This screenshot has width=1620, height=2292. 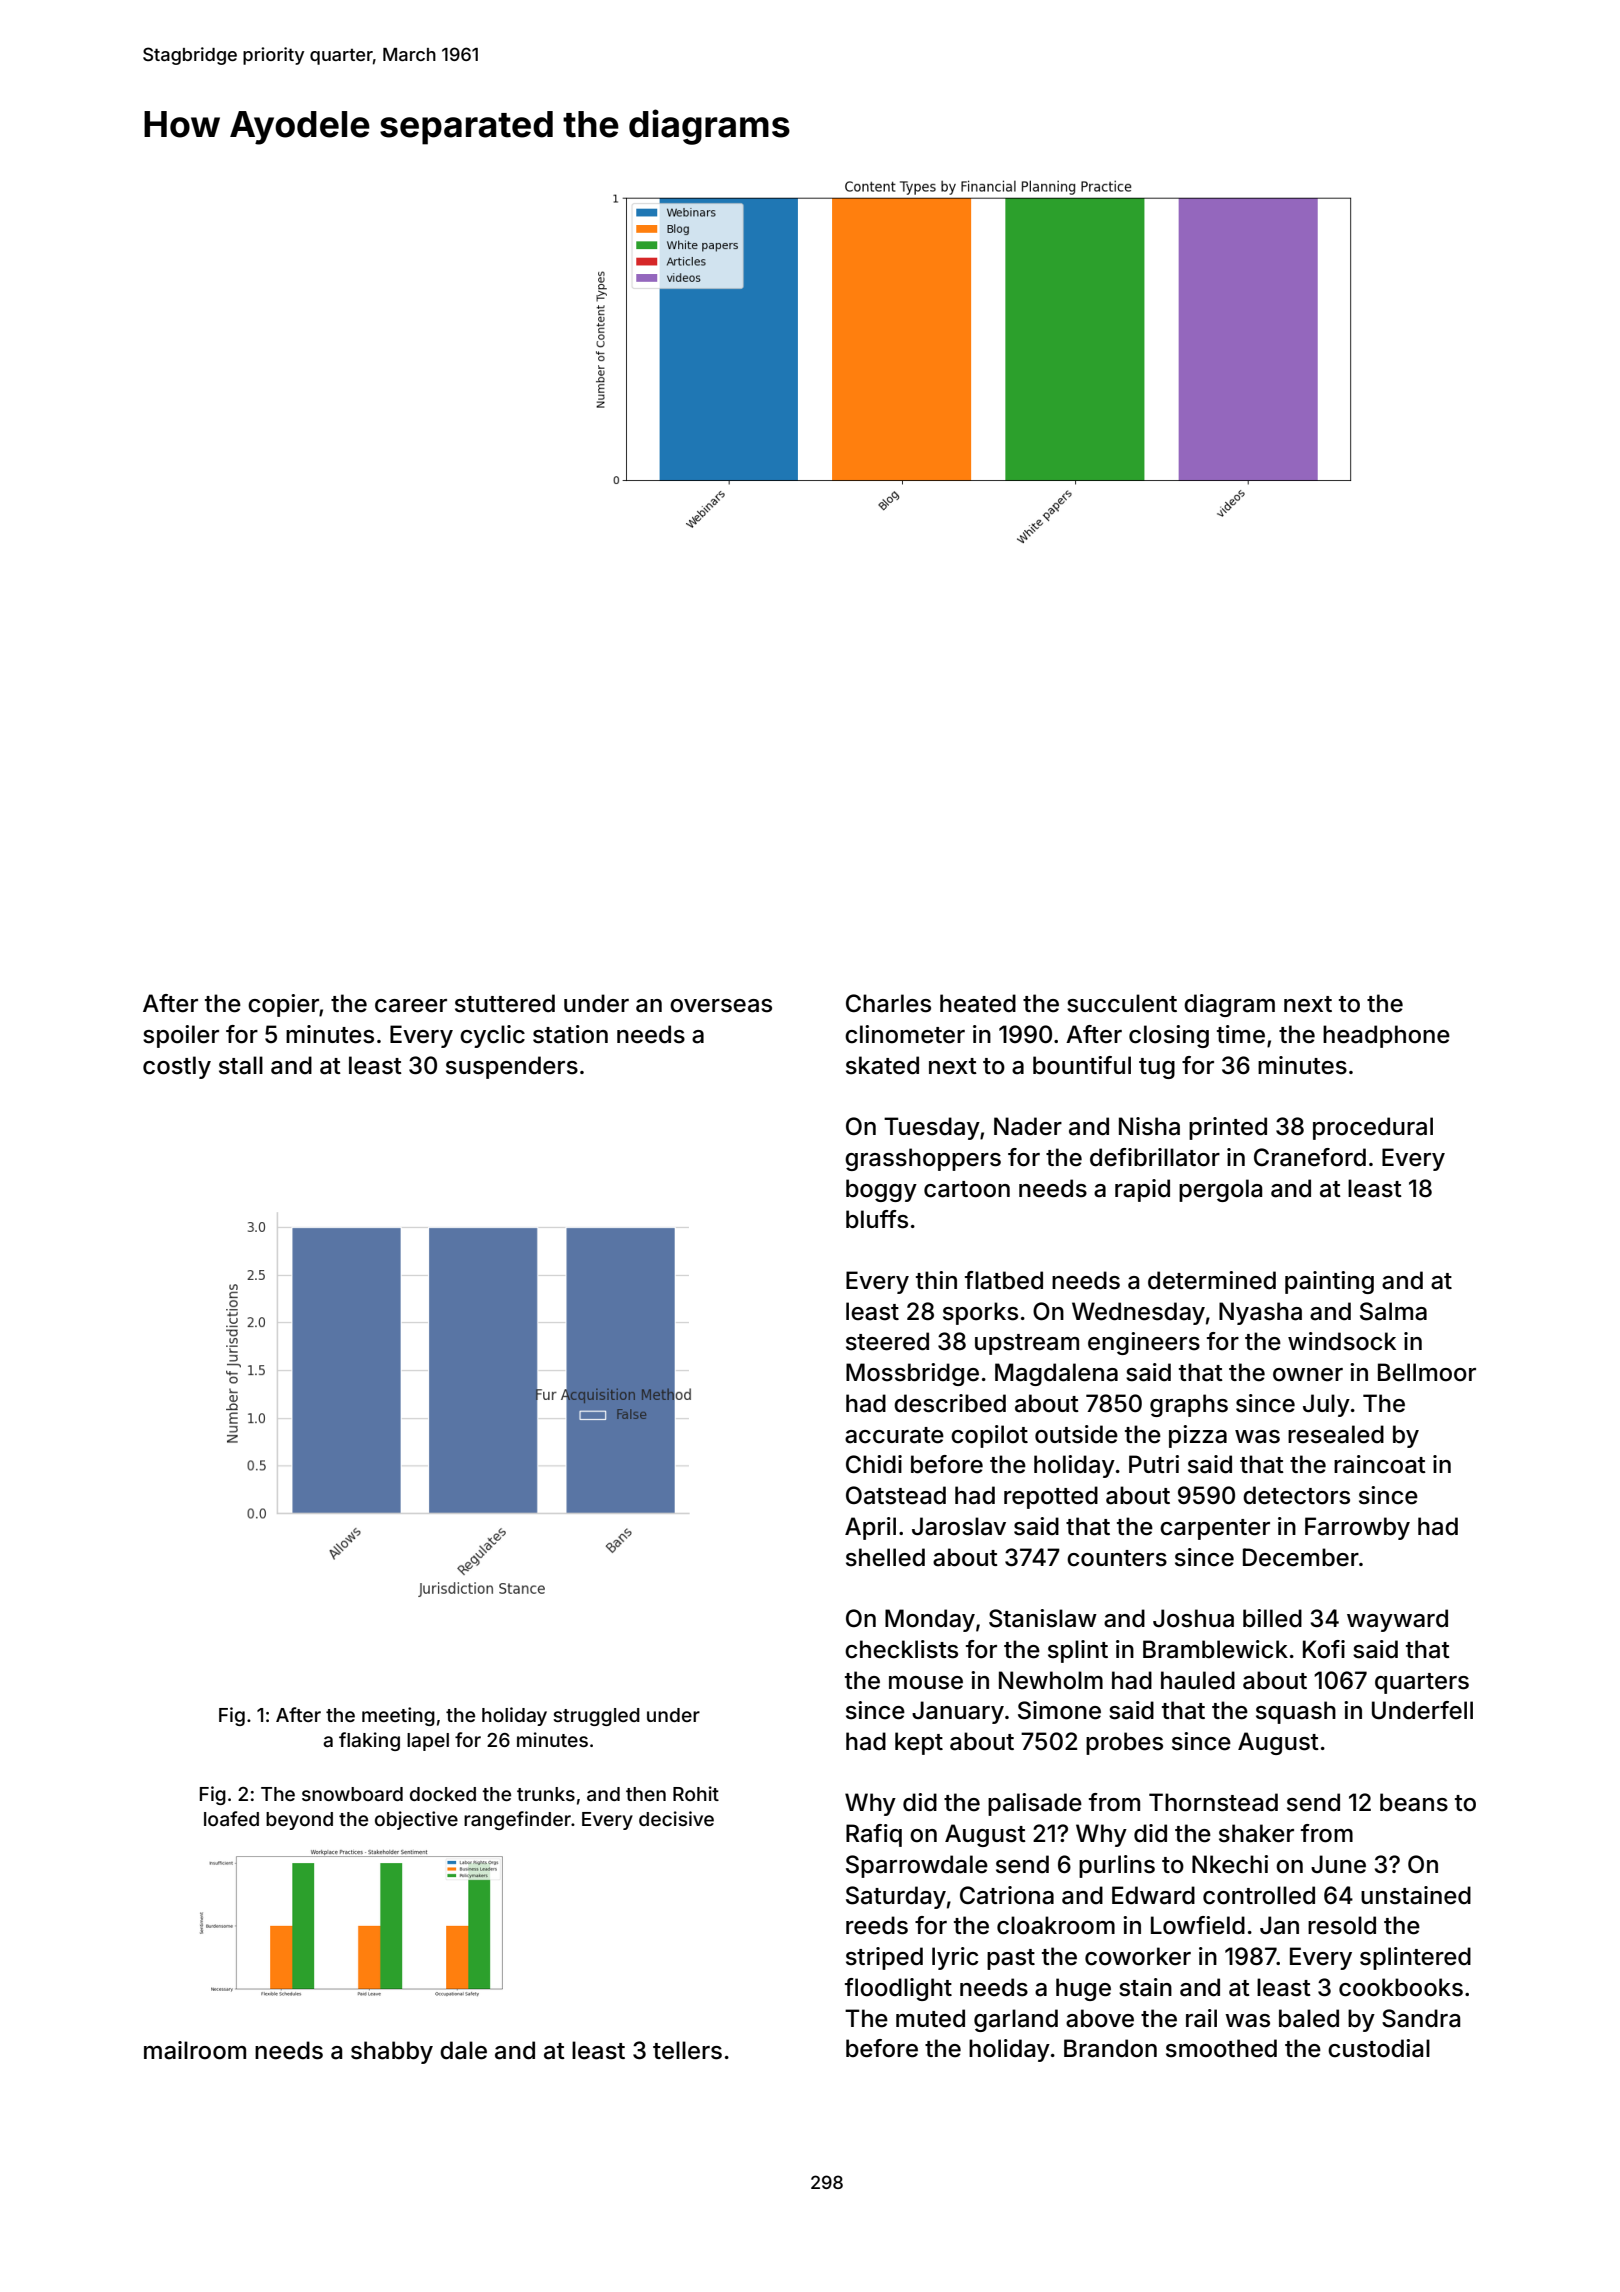 I want to click on copier, so click(x=283, y=1005).
